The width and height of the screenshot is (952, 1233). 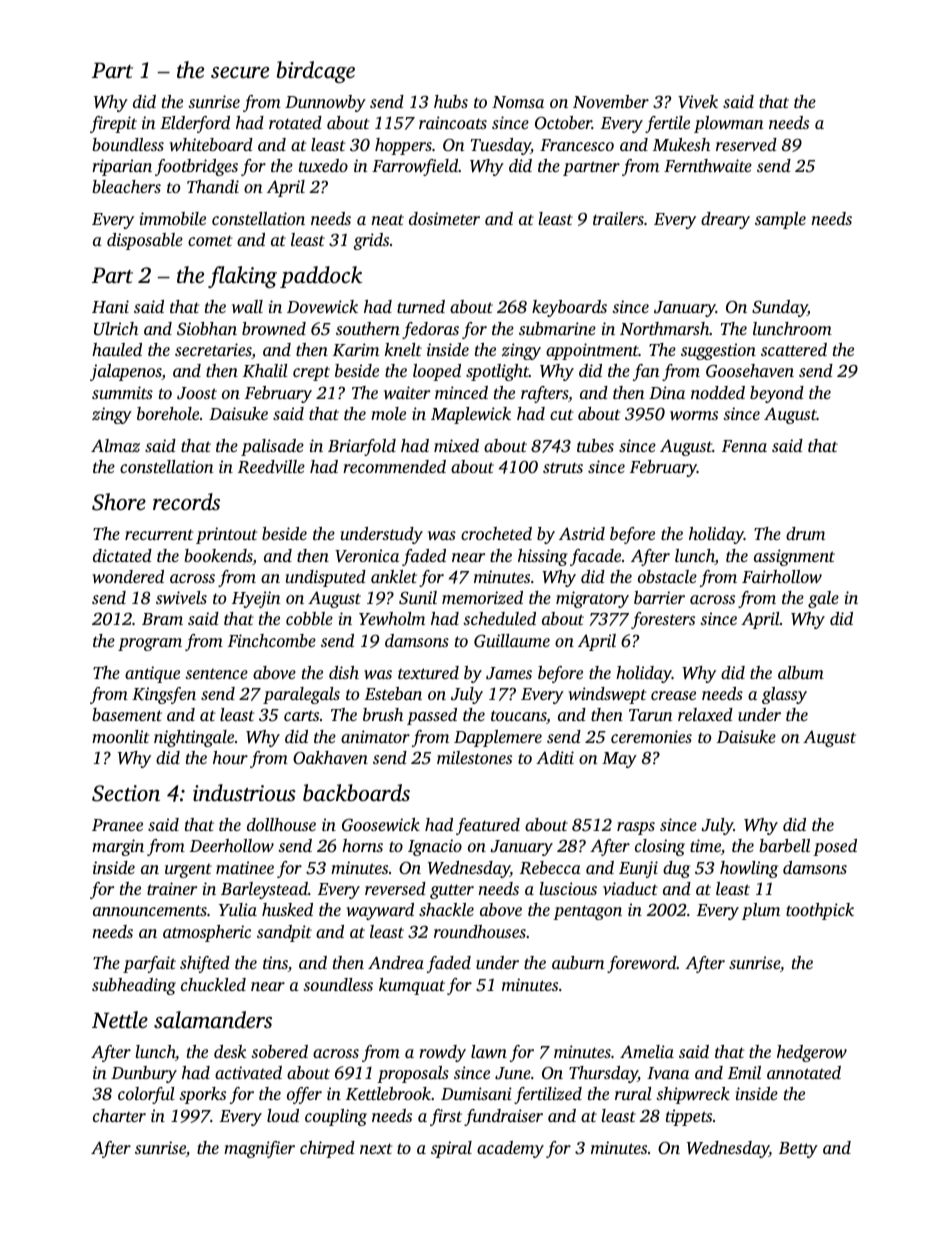 I want to click on chuckled, so click(x=213, y=984).
